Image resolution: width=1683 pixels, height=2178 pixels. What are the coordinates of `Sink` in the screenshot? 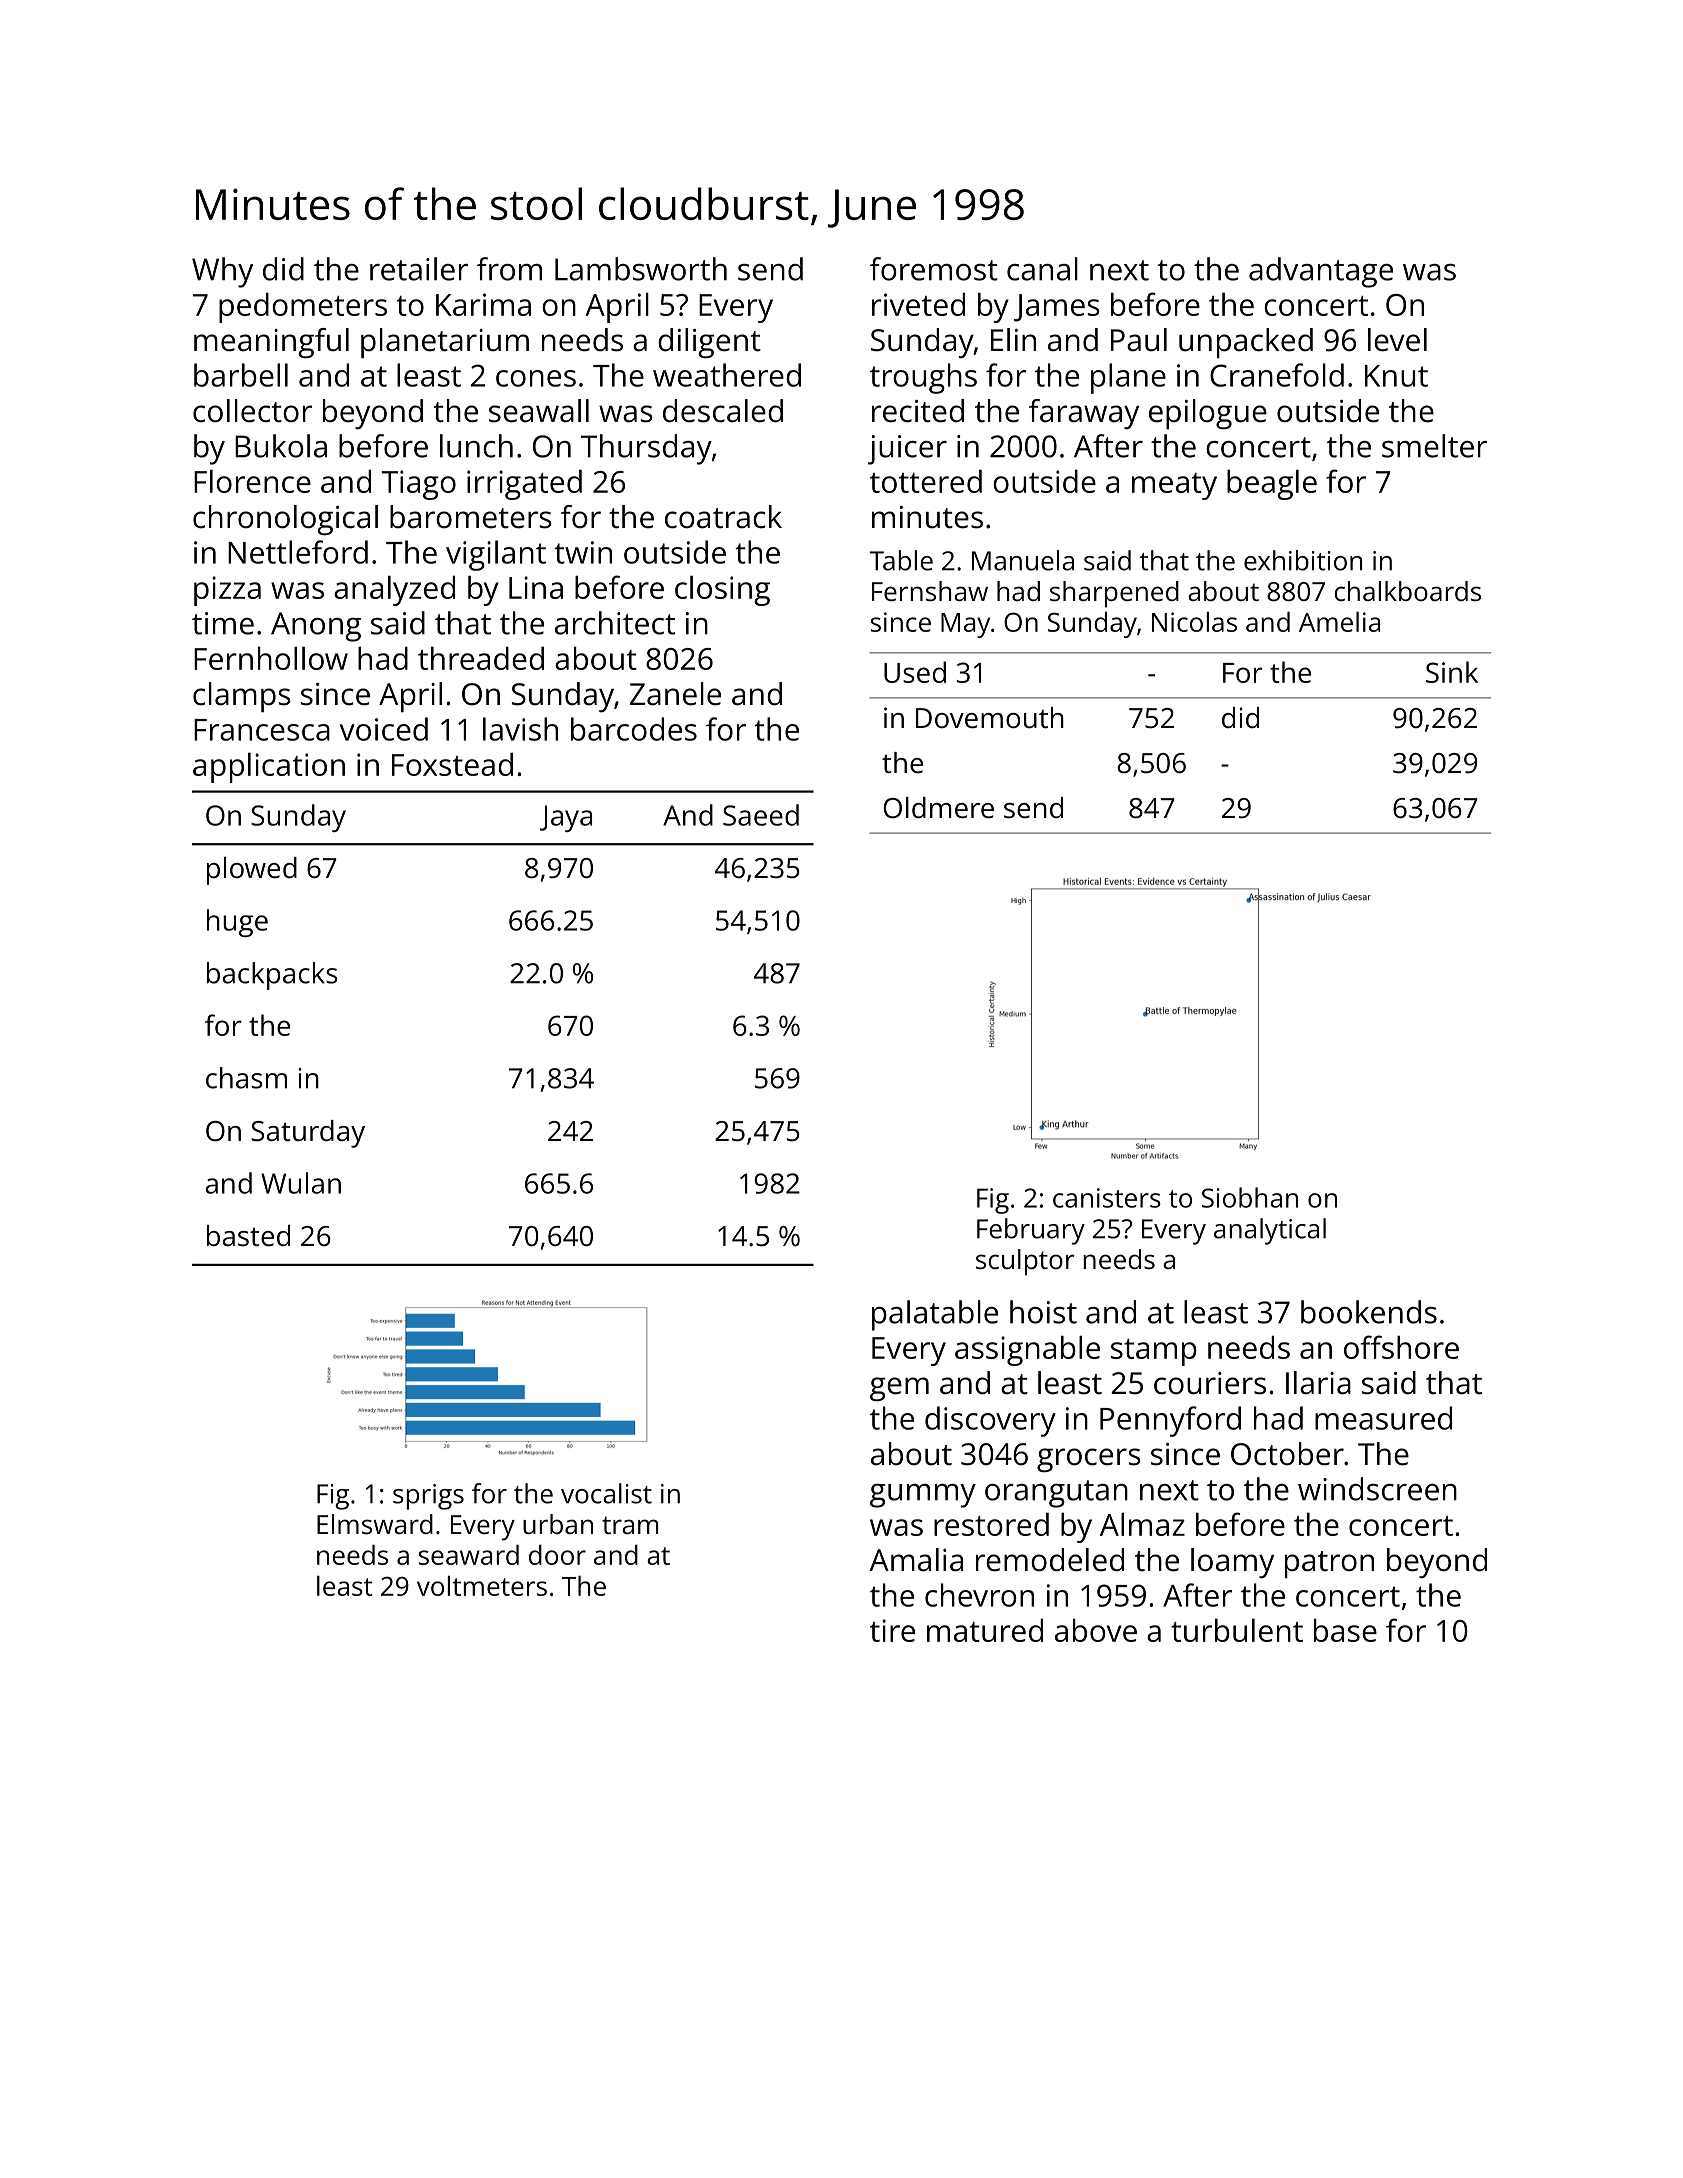 It's located at (1452, 672).
